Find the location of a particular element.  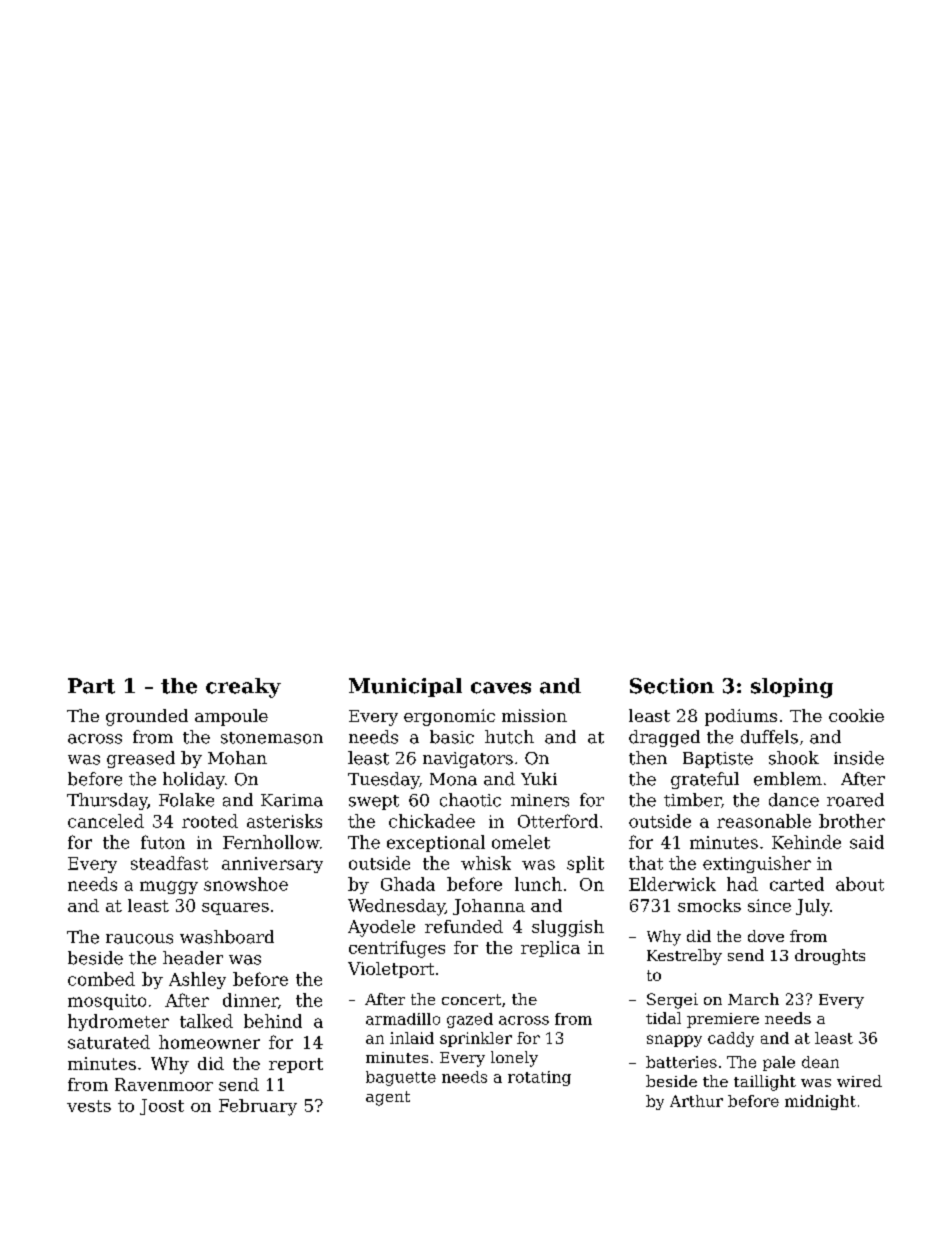

podiums is located at coordinates (741, 717).
